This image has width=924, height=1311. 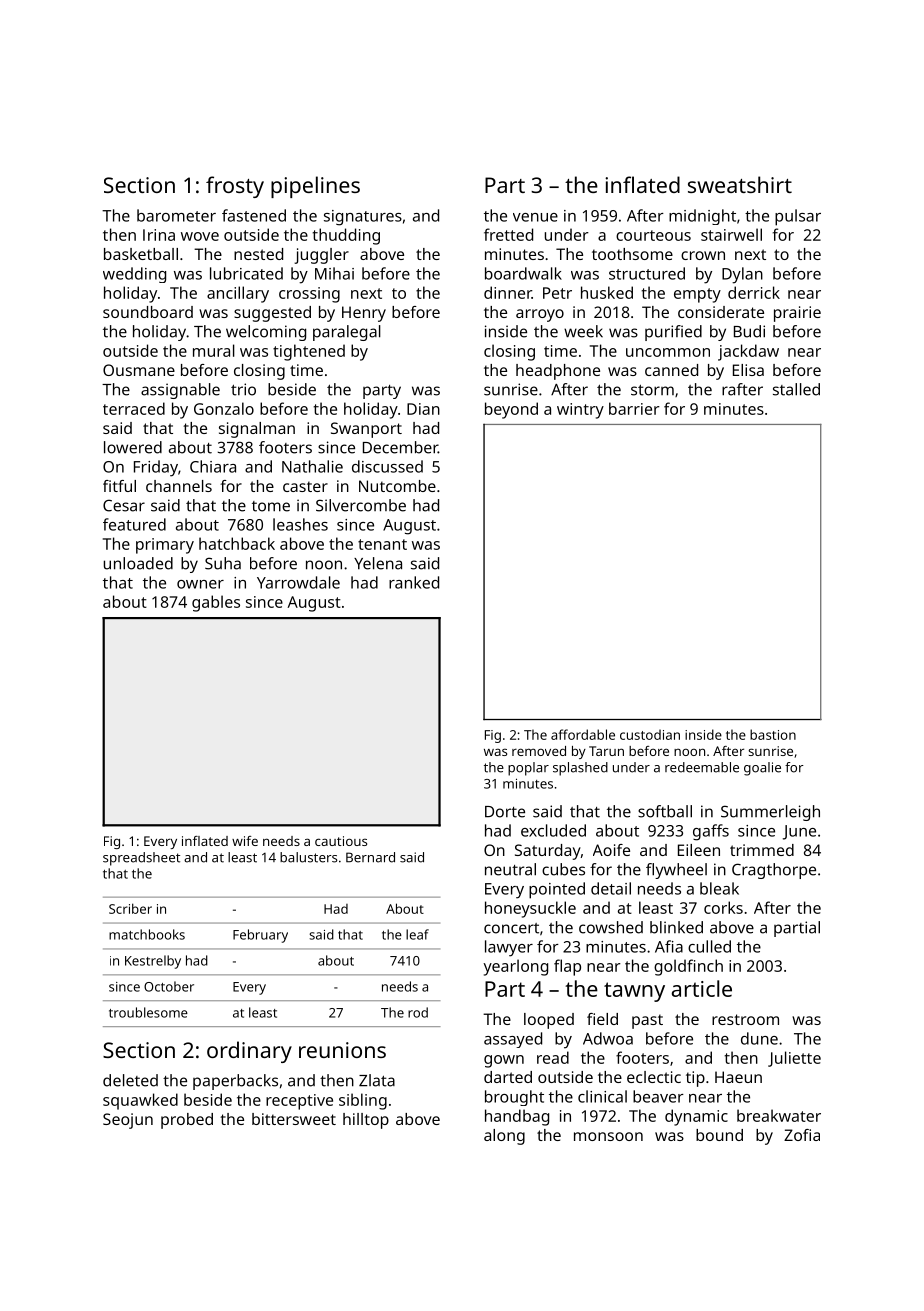 I want to click on frosty, so click(x=235, y=187).
